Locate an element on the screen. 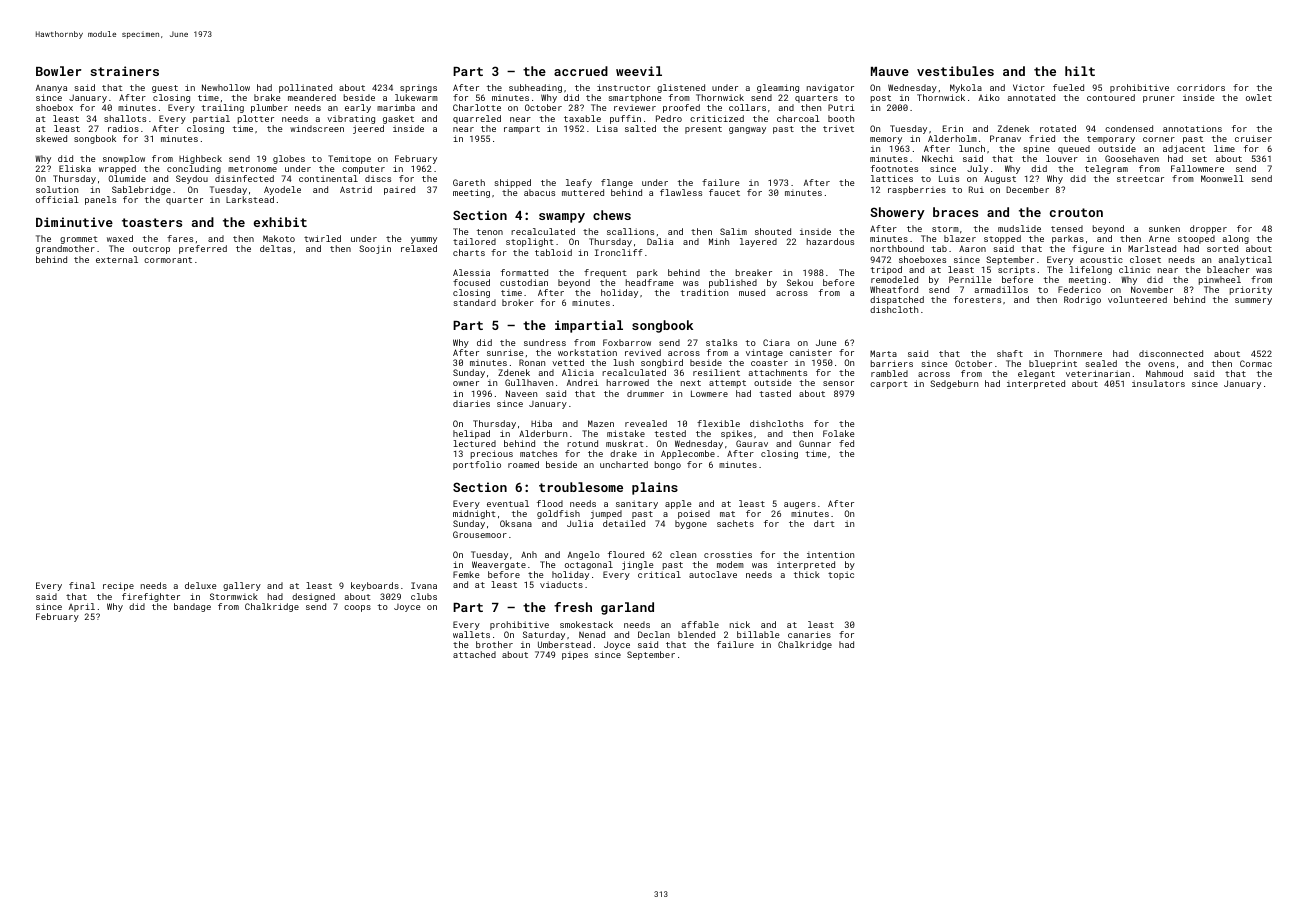  April is located at coordinates (82, 607).
